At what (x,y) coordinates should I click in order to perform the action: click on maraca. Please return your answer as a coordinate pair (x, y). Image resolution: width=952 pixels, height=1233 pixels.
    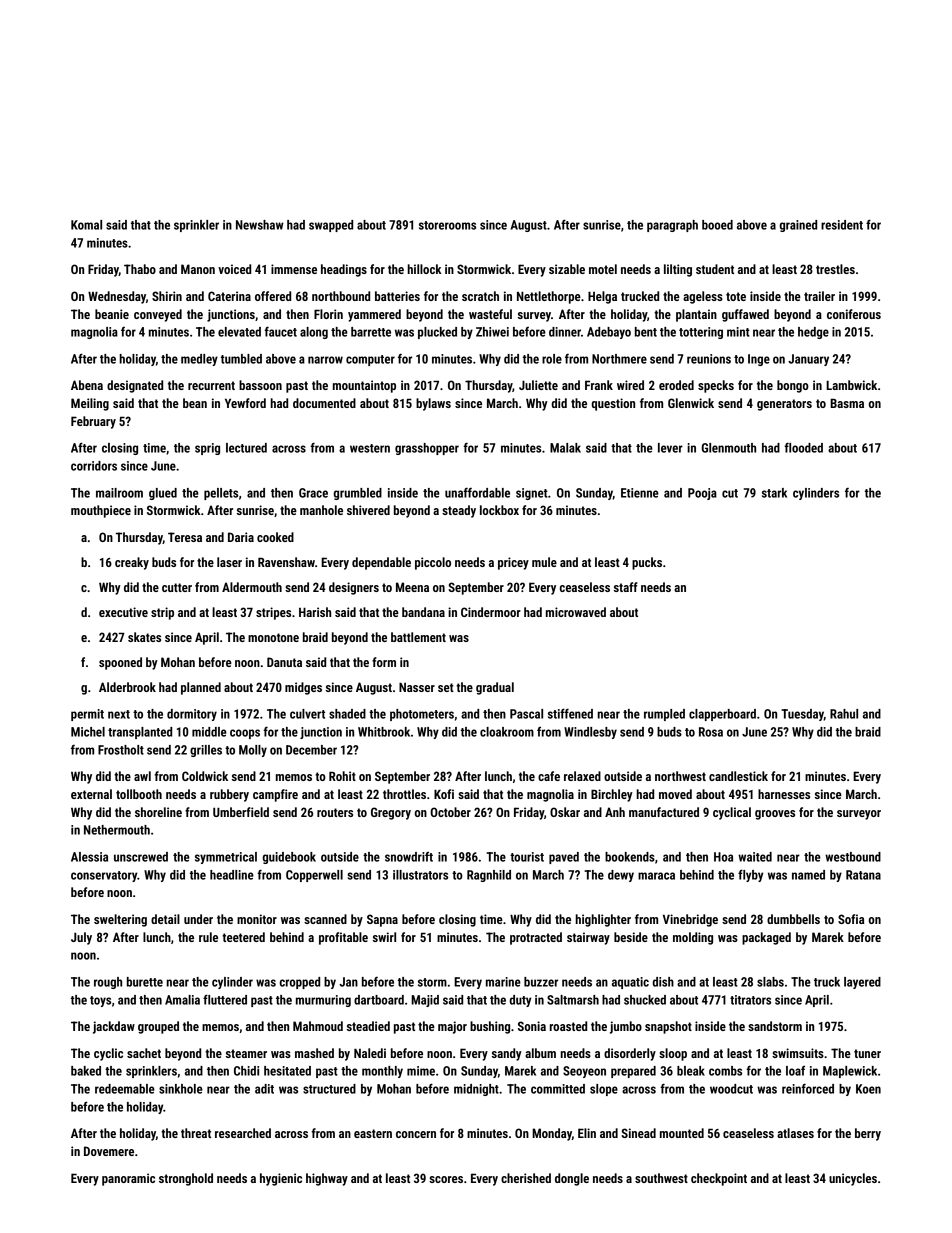
    Looking at the image, I should click on (656, 876).
